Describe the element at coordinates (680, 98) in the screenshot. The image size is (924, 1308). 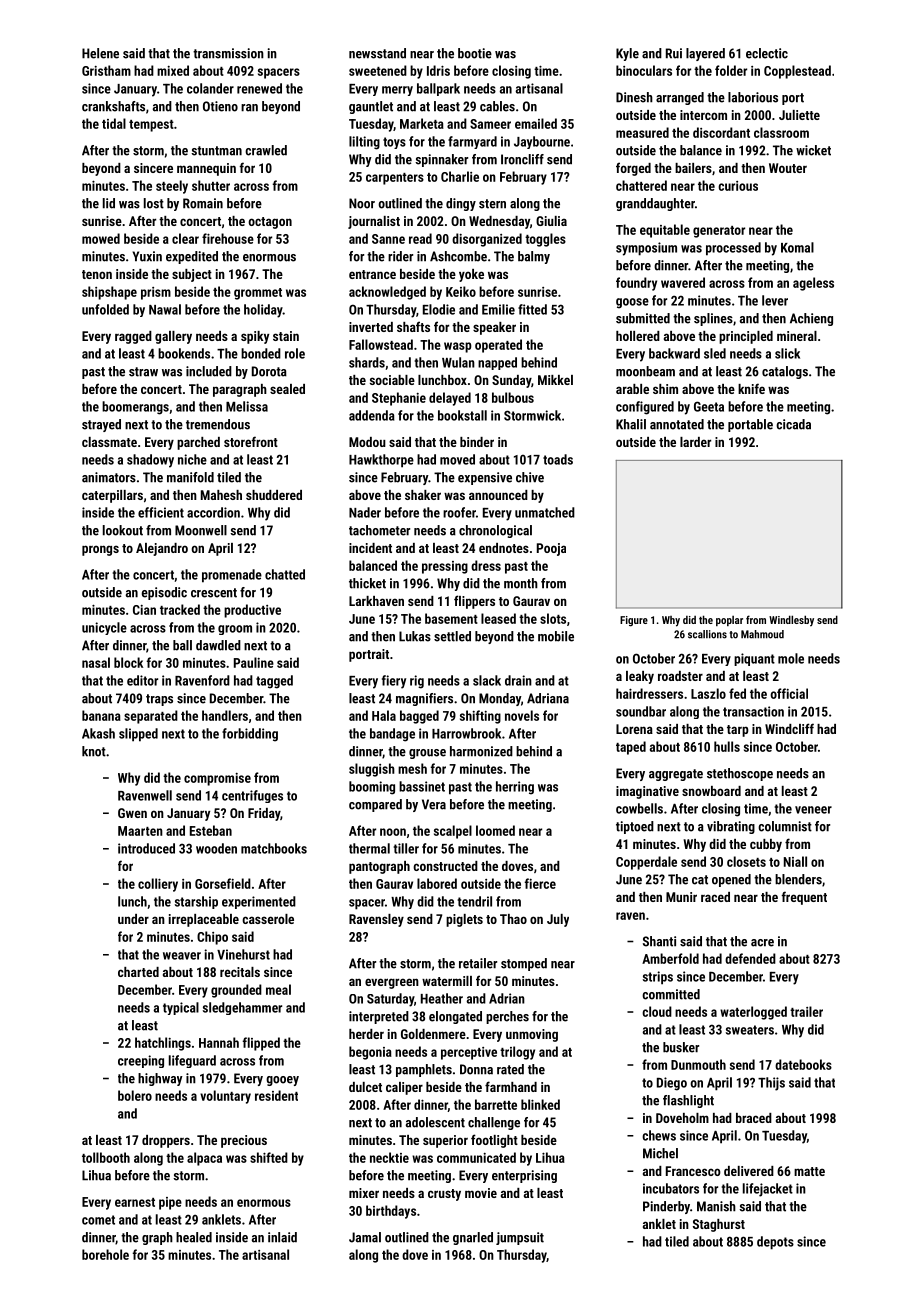
I see `arranged` at that location.
